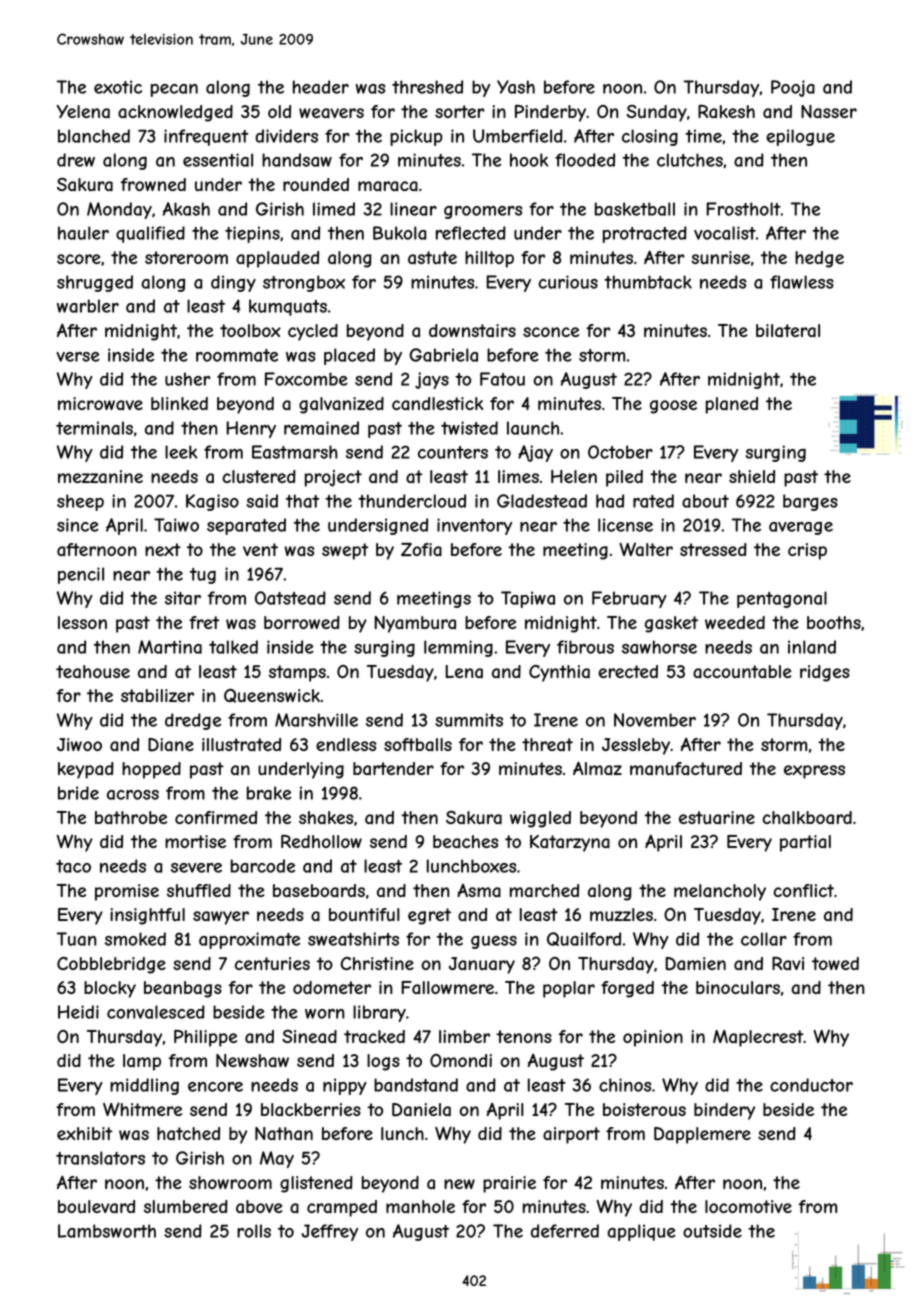 This screenshot has width=924, height=1314. What do you see at coordinates (726, 111) in the screenshot?
I see `Rakesh` at bounding box center [726, 111].
